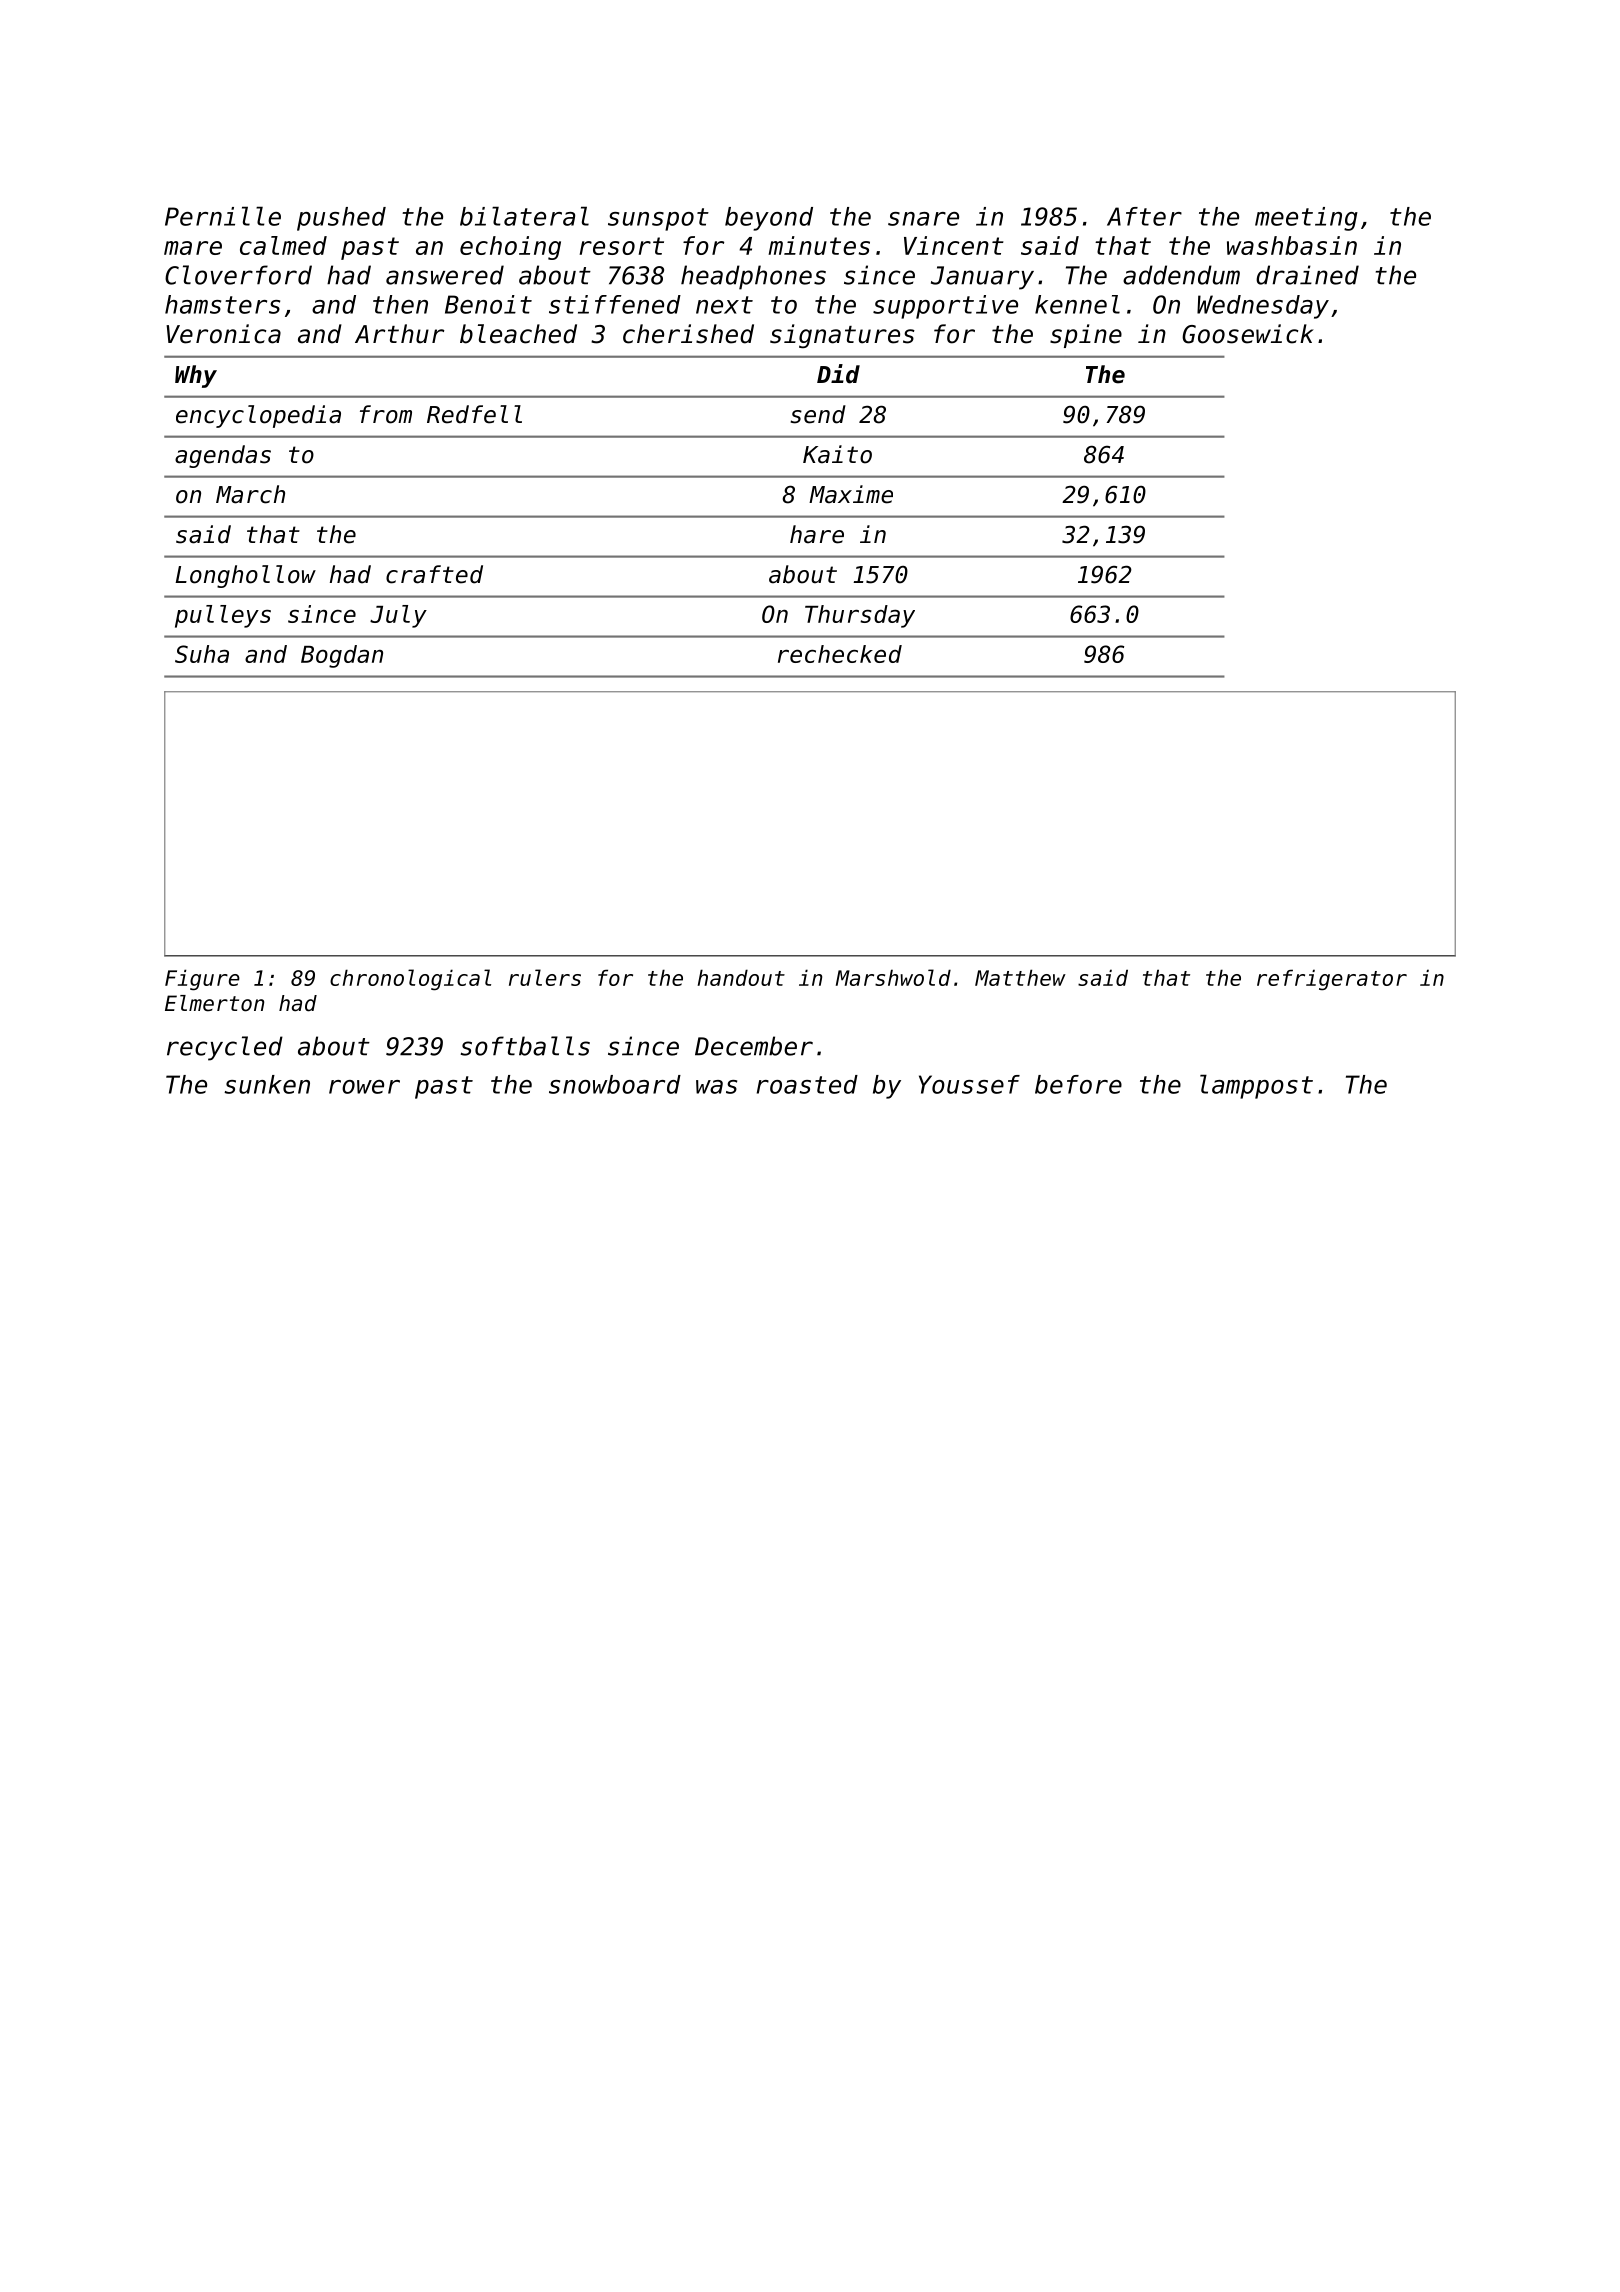  Describe the element at coordinates (1306, 219) in the image. I see `meeting` at that location.
